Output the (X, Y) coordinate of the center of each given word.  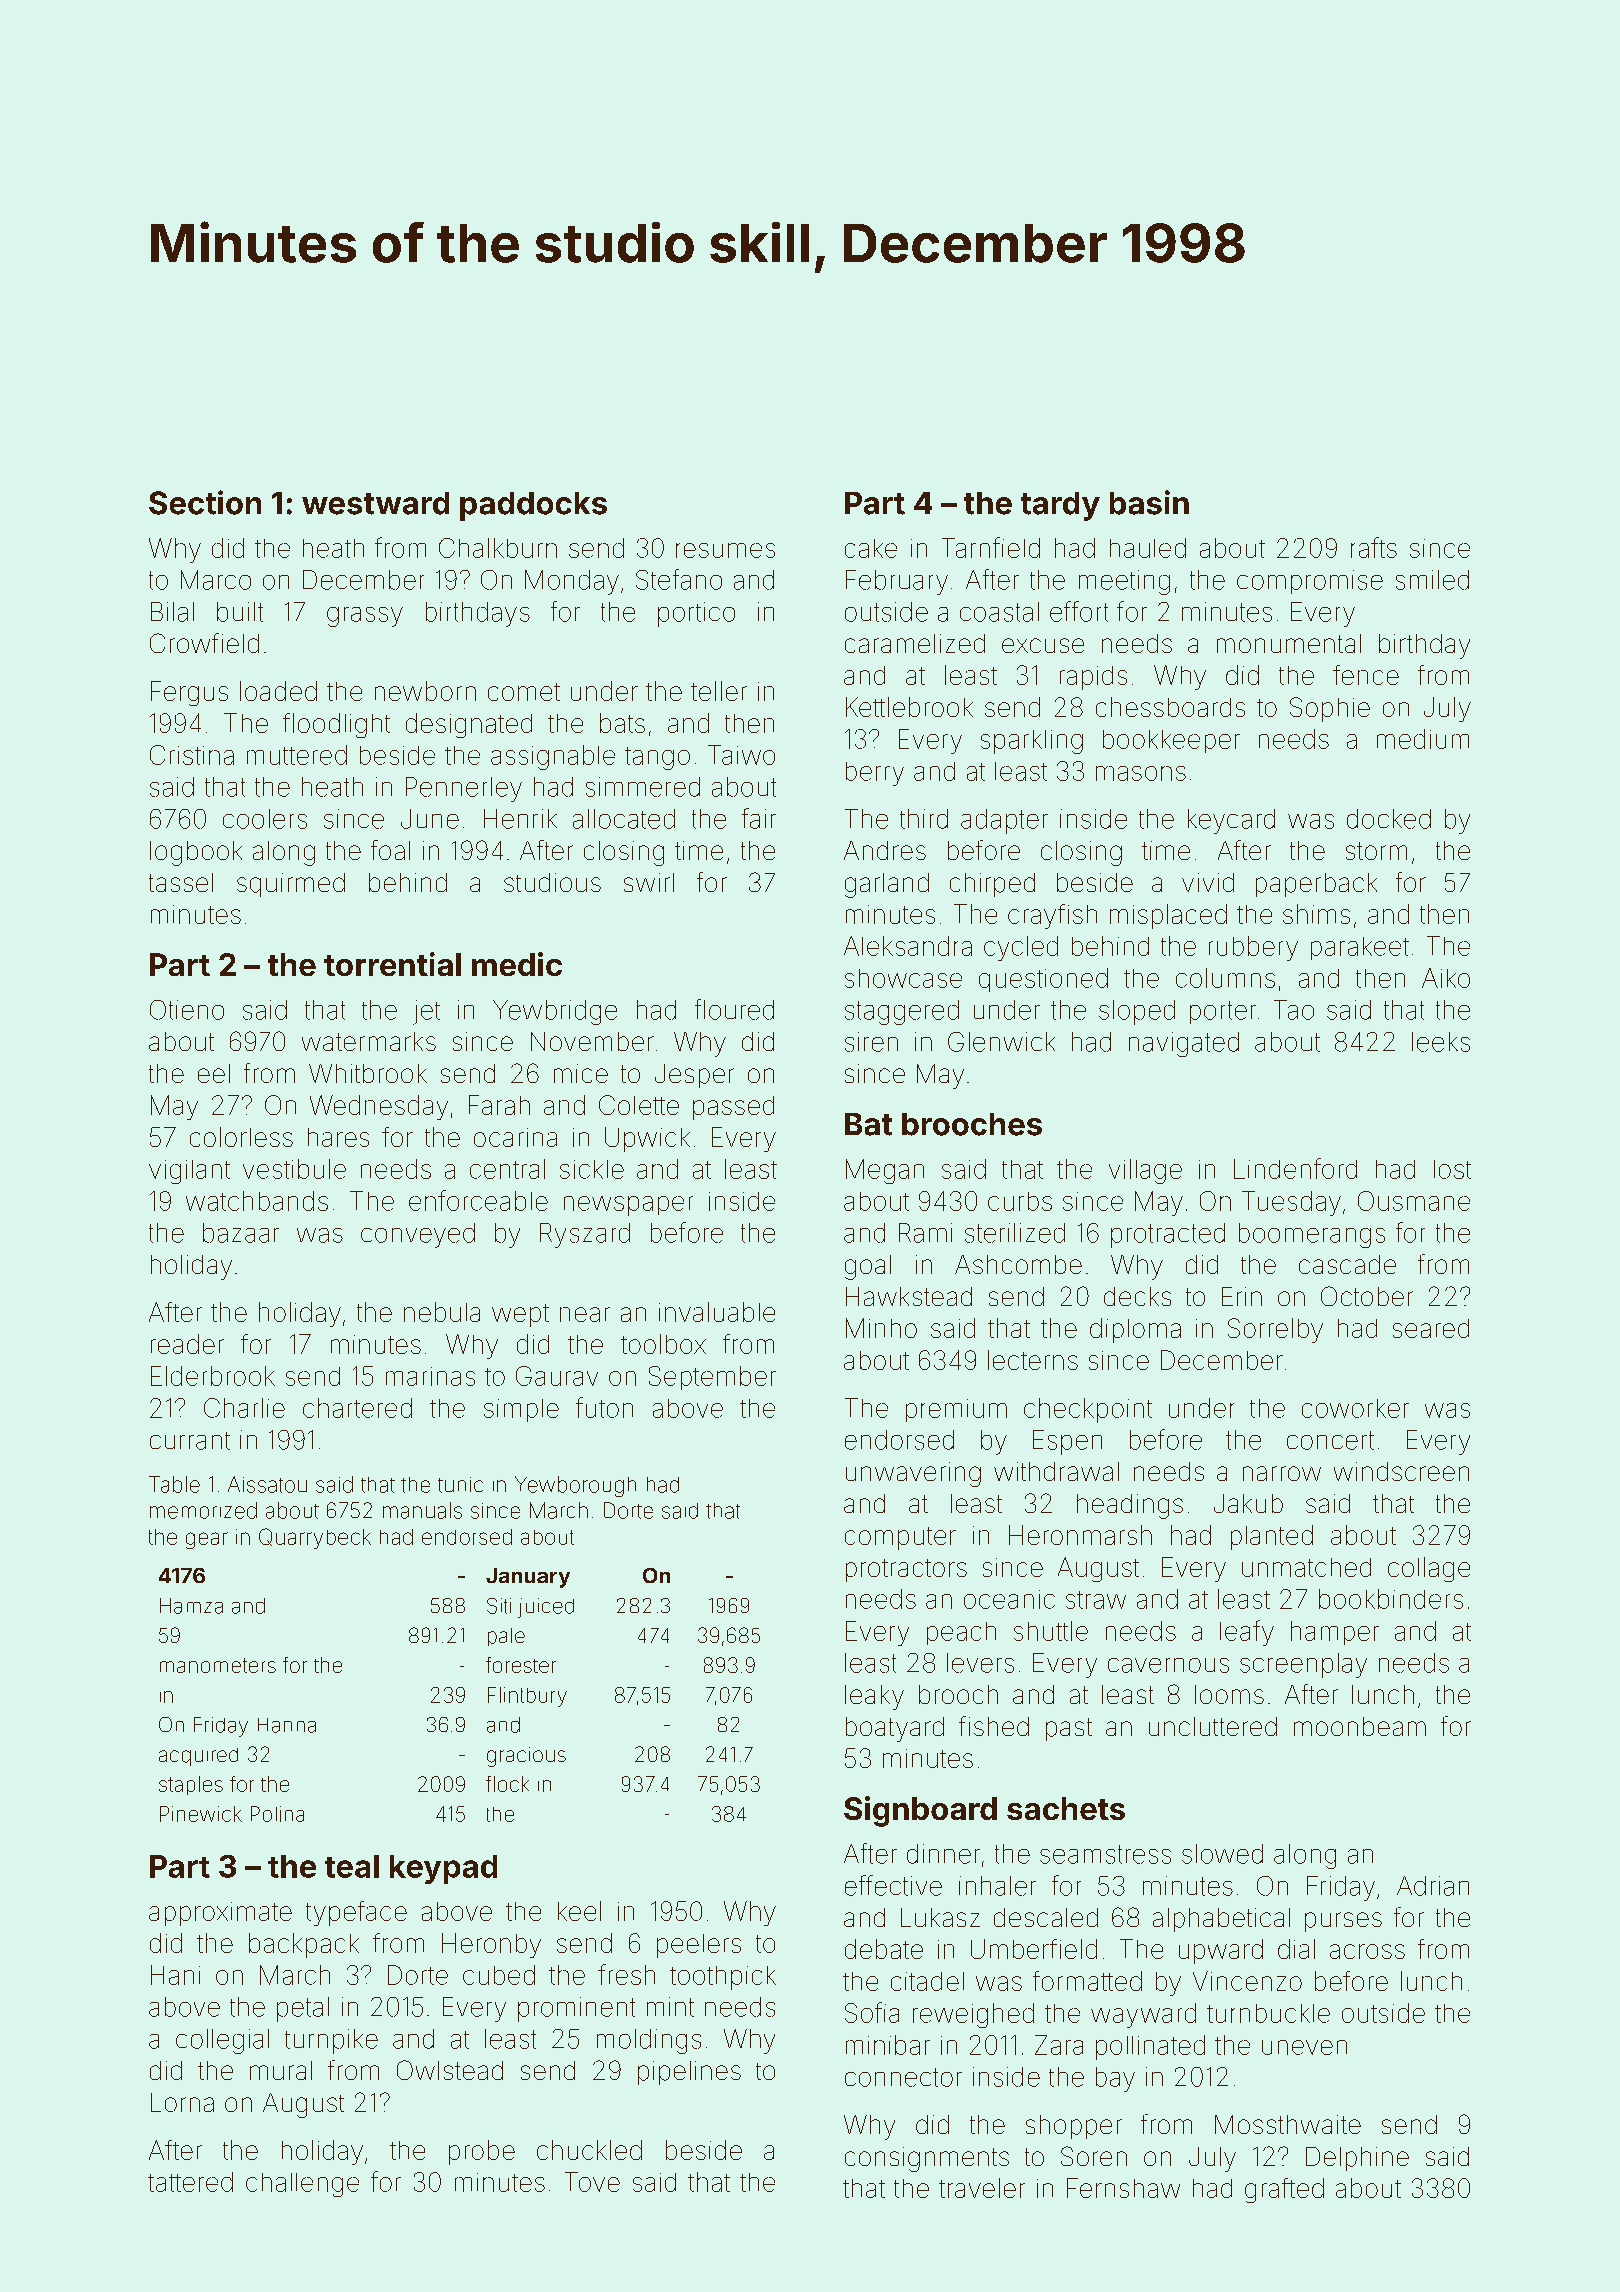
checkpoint (1088, 1410)
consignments (927, 2159)
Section (205, 502)
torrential (392, 964)
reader (187, 1344)
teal (352, 1866)
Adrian (1433, 1886)
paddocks (533, 506)
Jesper (694, 1076)
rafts (1374, 547)
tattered (190, 2182)
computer (900, 1538)
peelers (699, 1946)
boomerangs (1312, 1235)
